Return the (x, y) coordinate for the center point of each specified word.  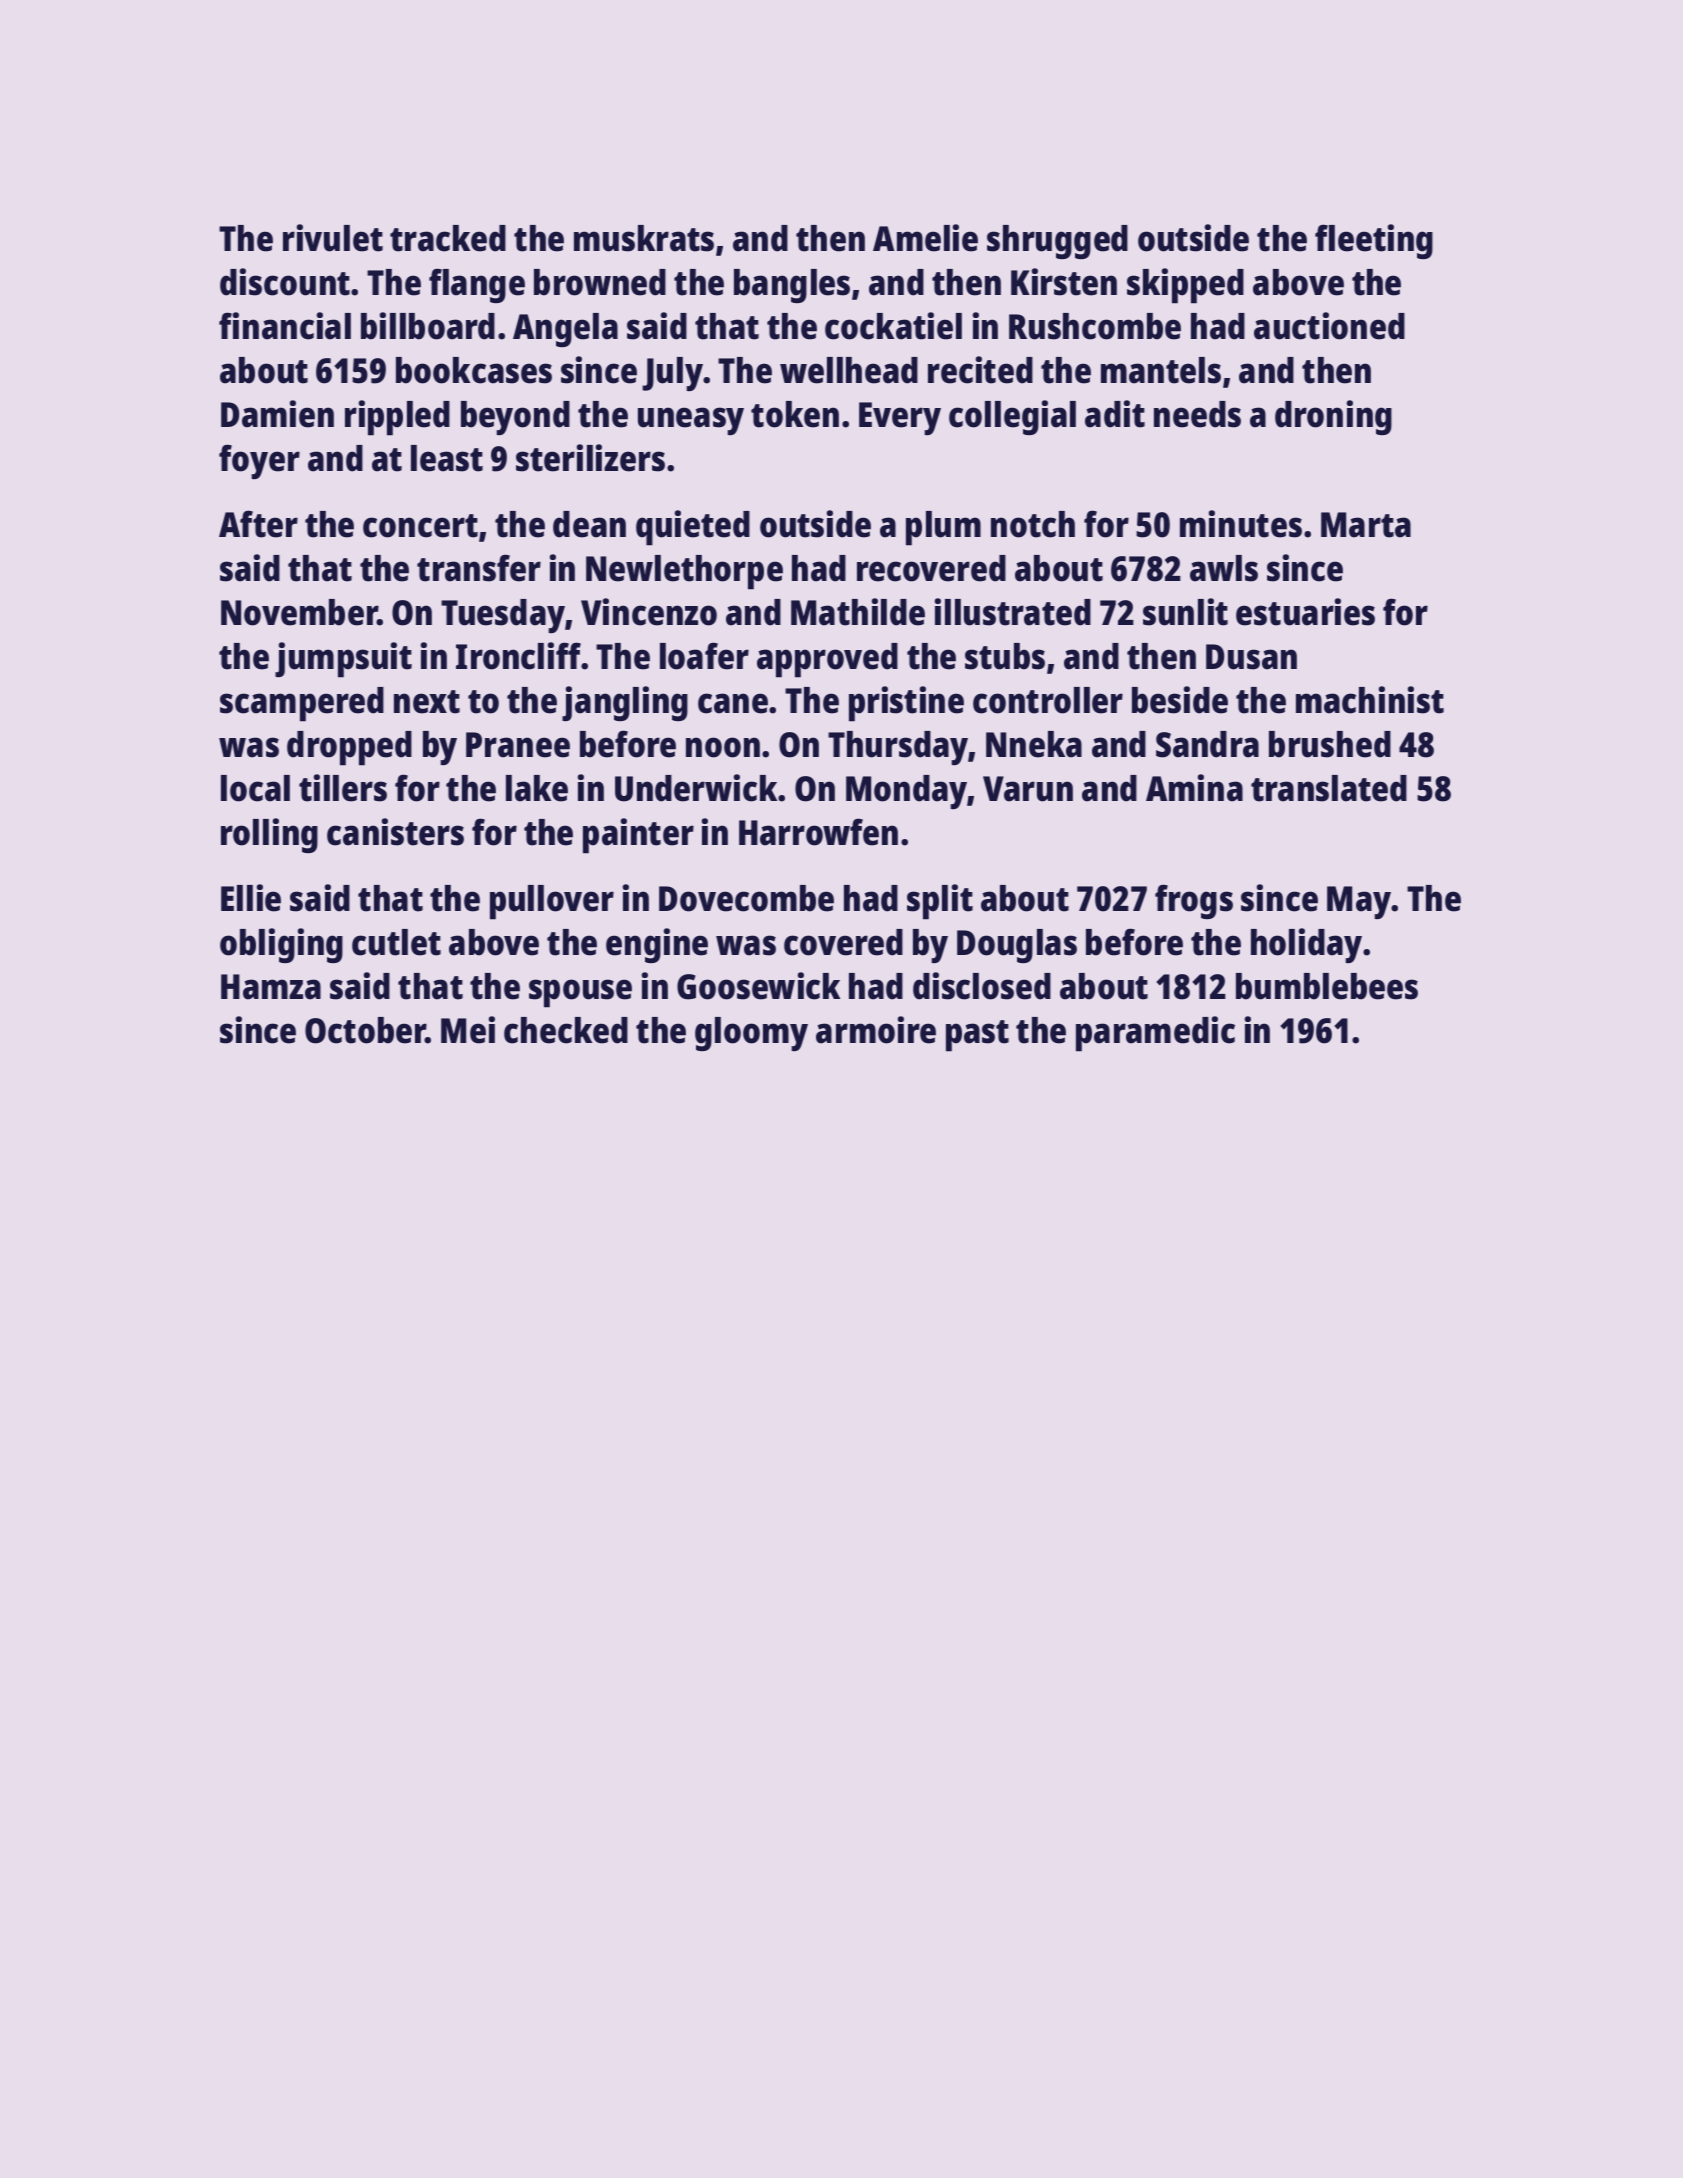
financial (285, 326)
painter (638, 836)
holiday (1306, 945)
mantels (1161, 370)
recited (980, 370)
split (940, 902)
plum (943, 528)
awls (1224, 568)
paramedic (1155, 1034)
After (258, 524)
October (365, 1030)
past (977, 1036)
